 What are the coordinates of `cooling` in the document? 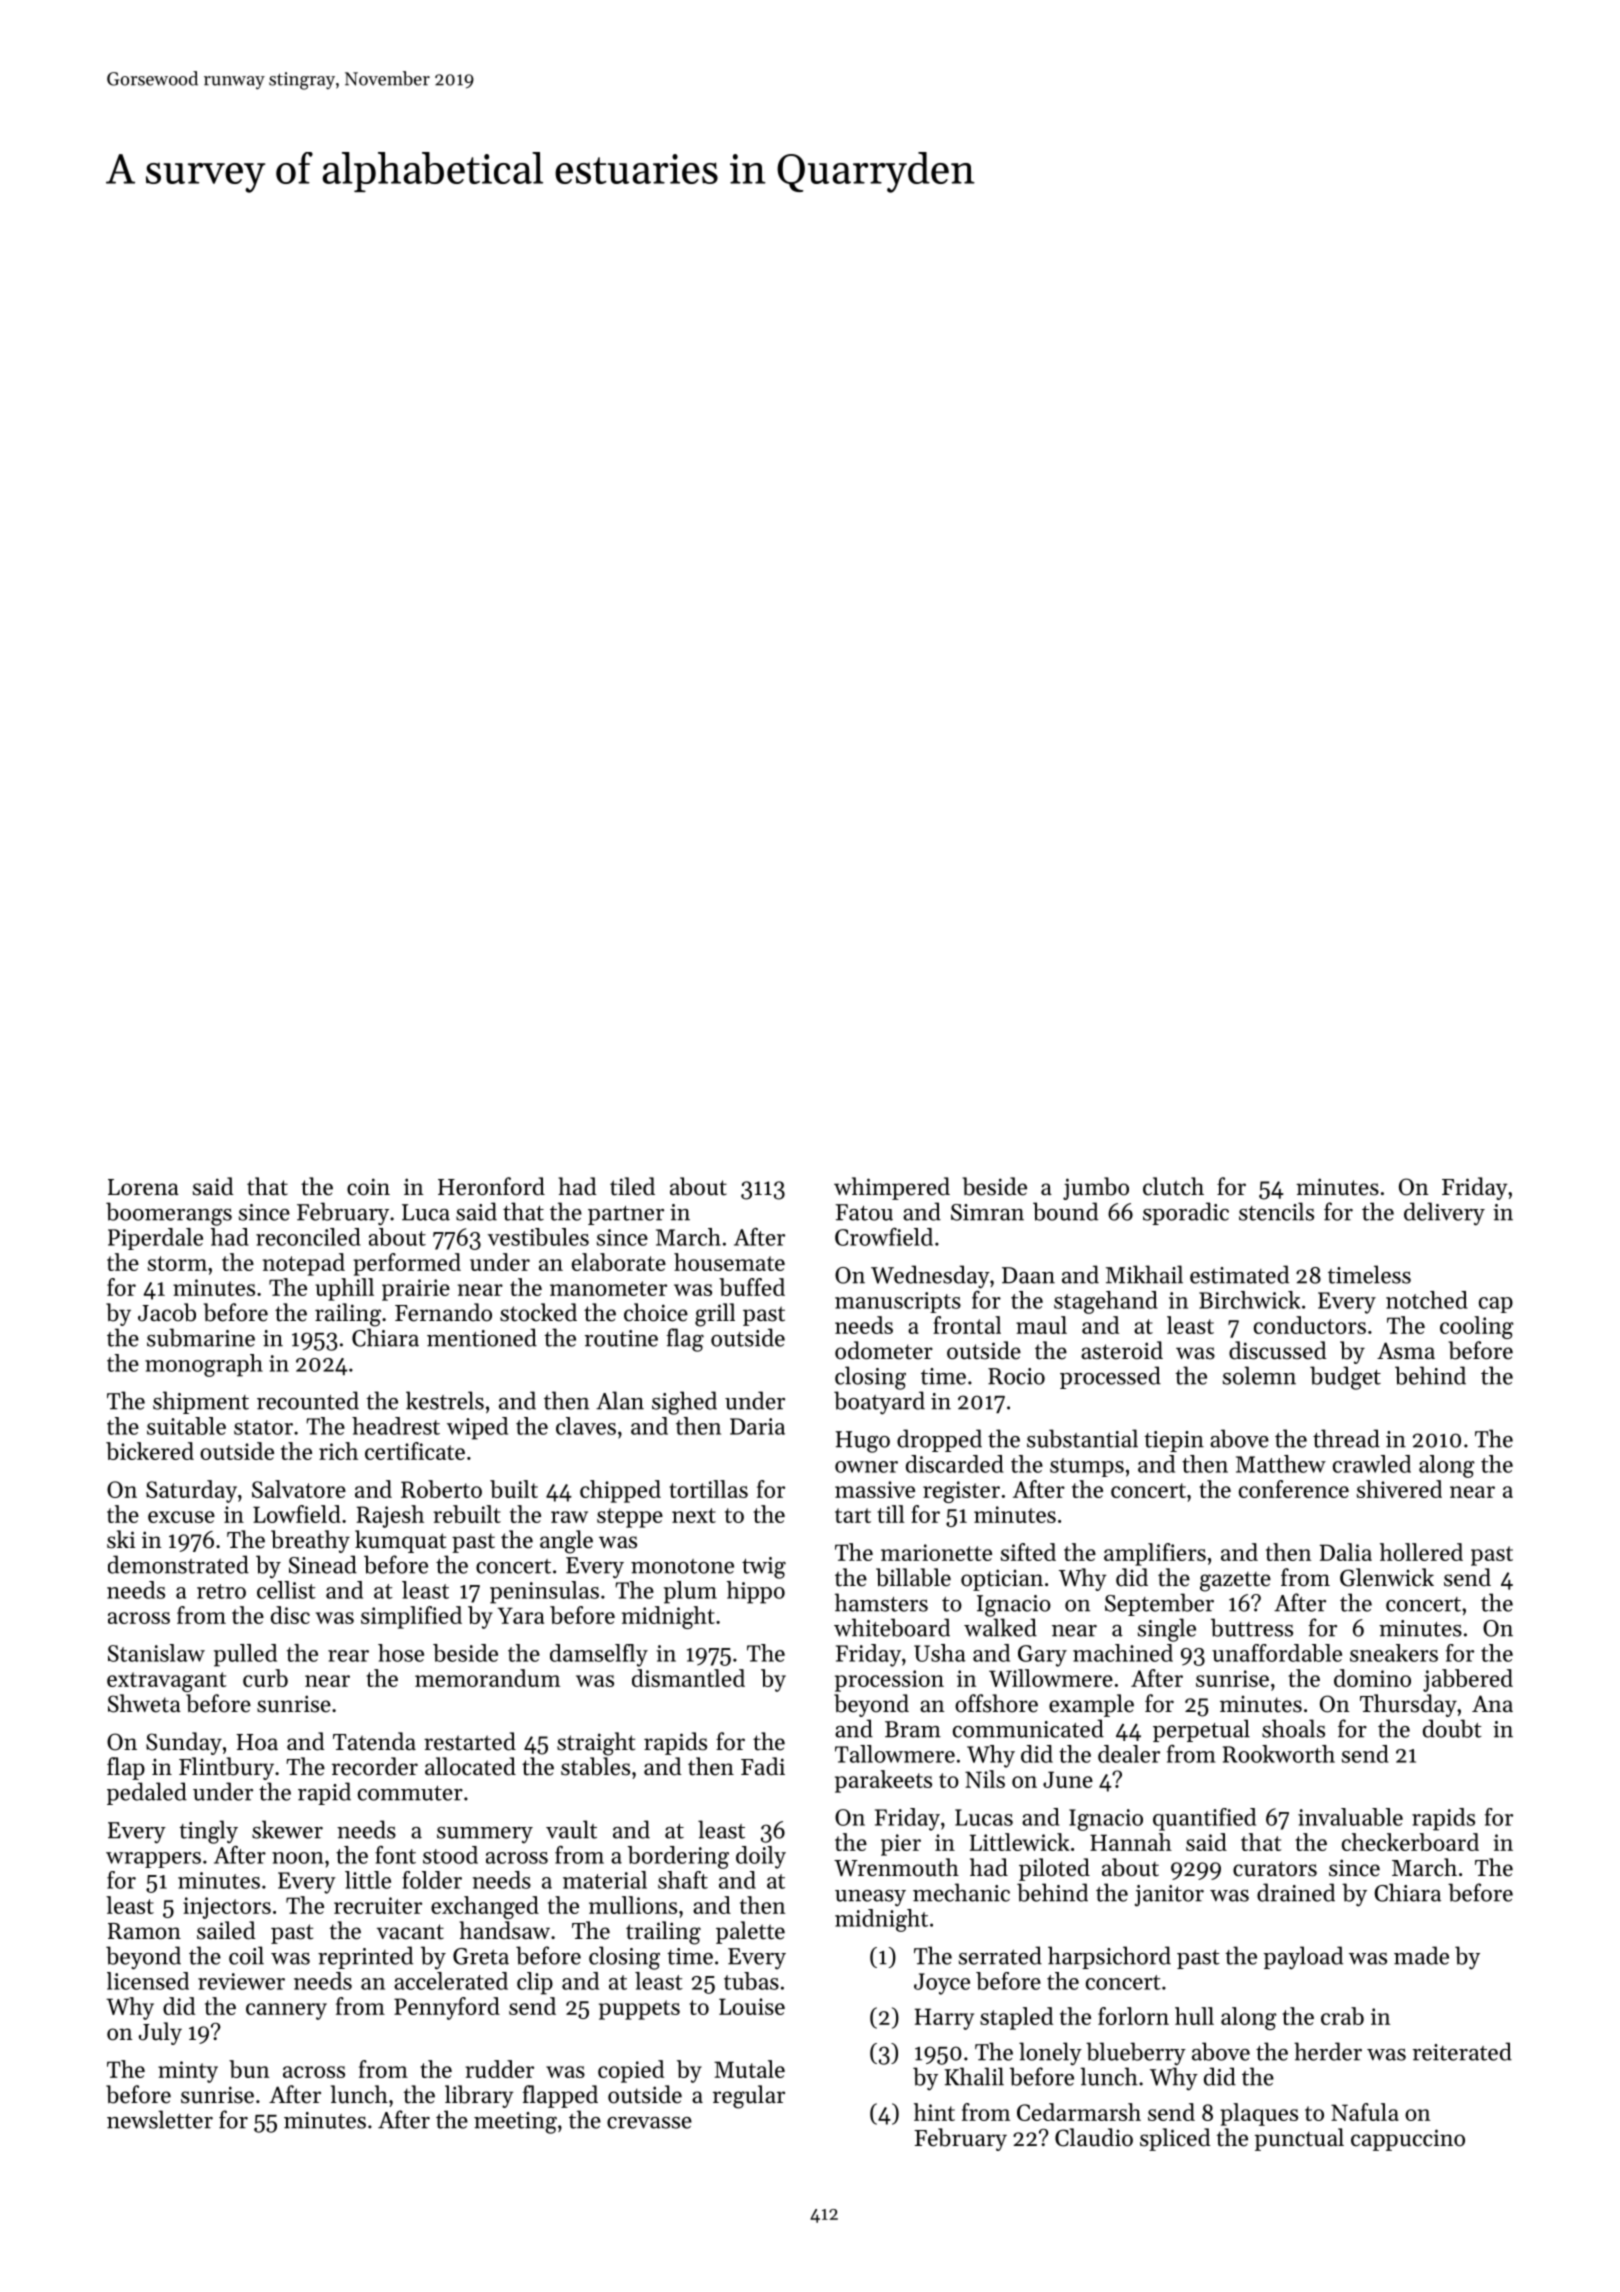 It's located at (1477, 1327).
